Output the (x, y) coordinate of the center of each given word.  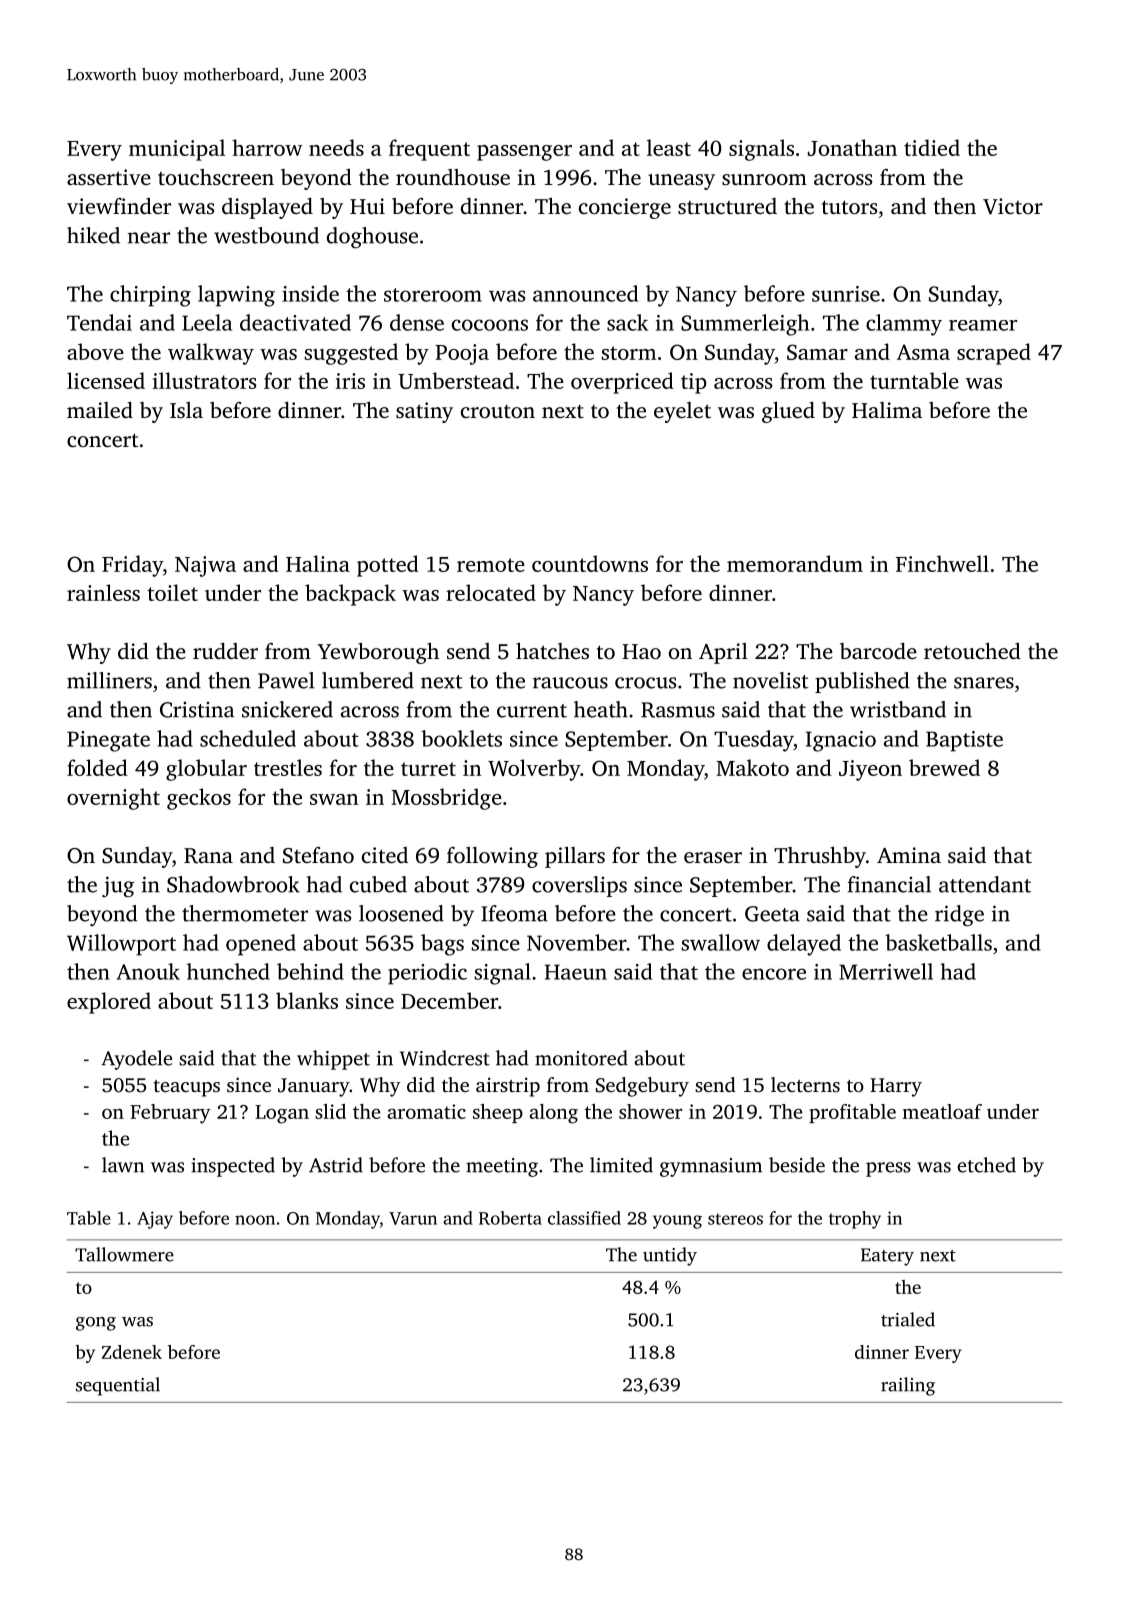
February (170, 1114)
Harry (896, 1087)
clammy (904, 325)
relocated (491, 592)
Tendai (99, 322)
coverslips (579, 886)
